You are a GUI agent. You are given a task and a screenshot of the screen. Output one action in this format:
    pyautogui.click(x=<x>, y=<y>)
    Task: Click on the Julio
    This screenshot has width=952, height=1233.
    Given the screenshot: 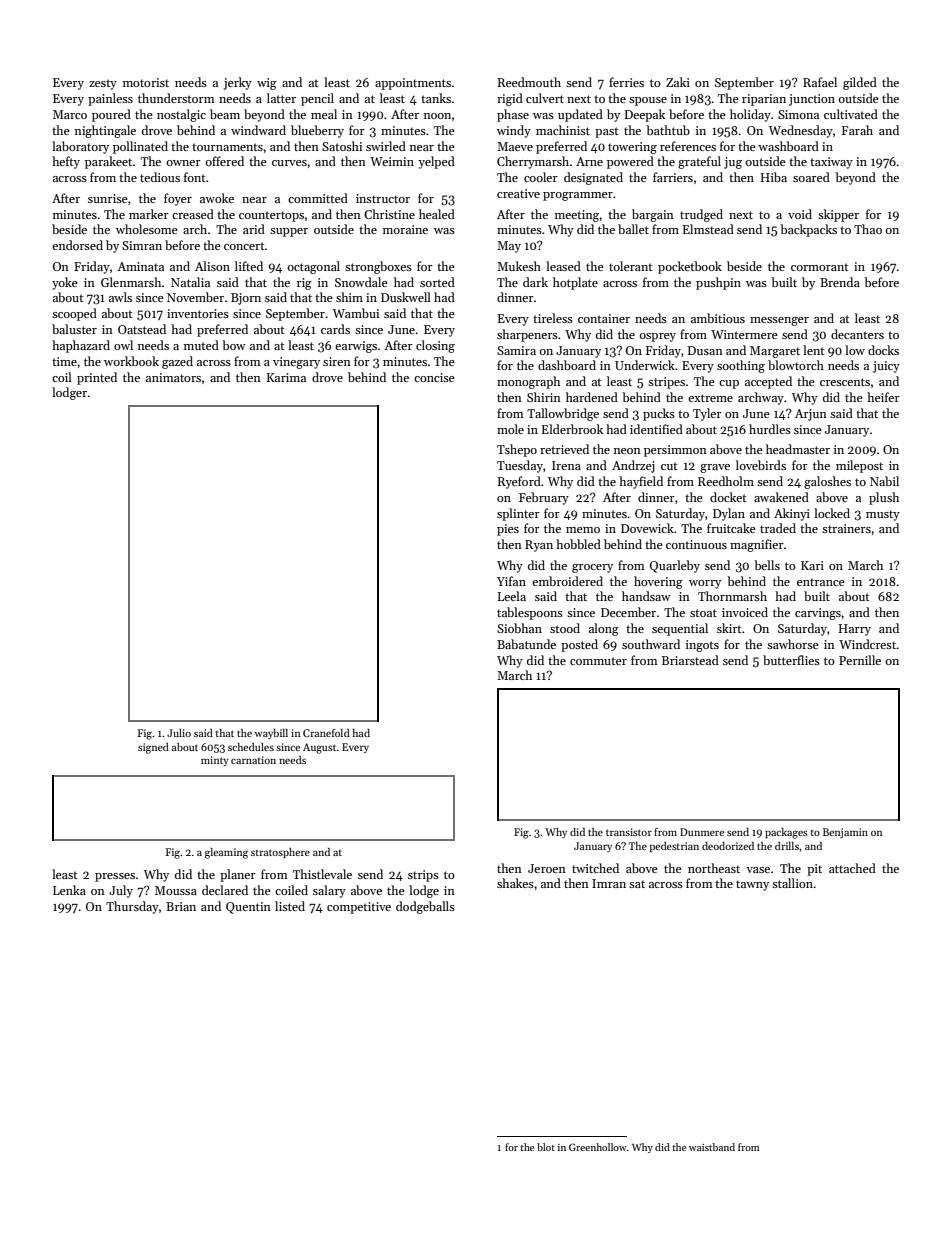 What is the action you would take?
    pyautogui.click(x=179, y=733)
